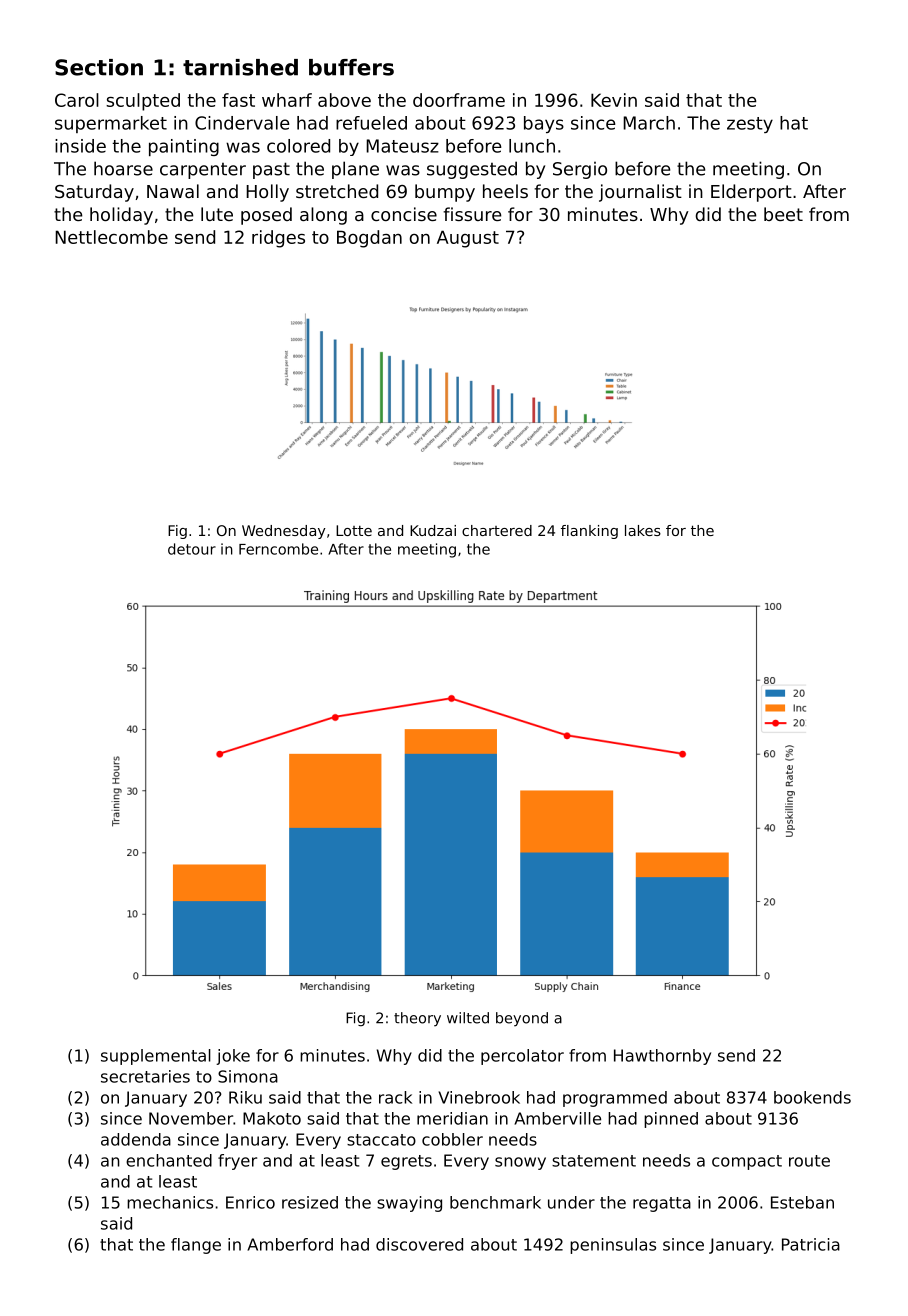 The width and height of the screenshot is (908, 1316). Describe the element at coordinates (196, 1246) in the screenshot. I see `flange` at that location.
